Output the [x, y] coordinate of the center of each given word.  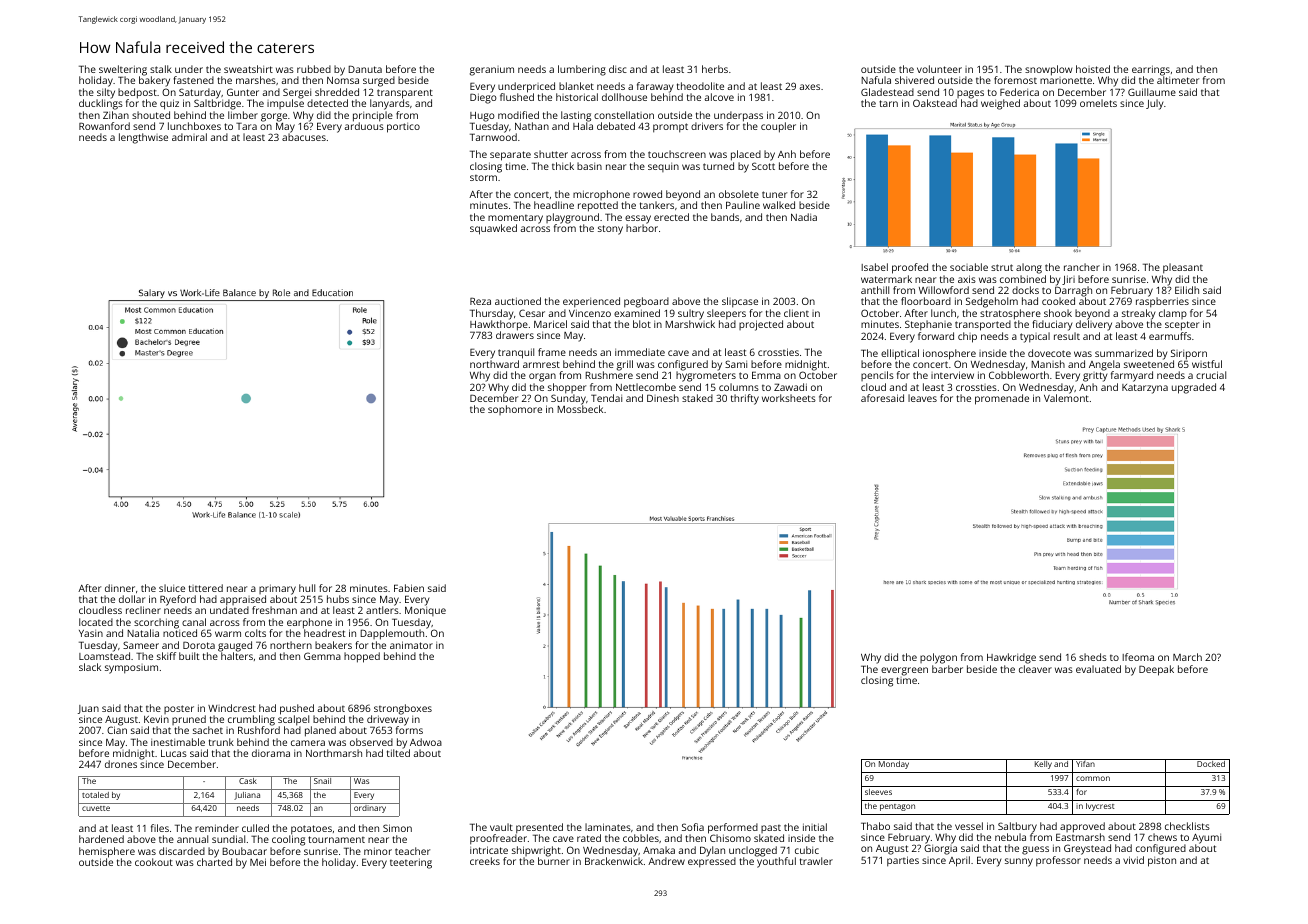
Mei [258, 862]
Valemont [1066, 398]
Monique [425, 611]
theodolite [700, 86]
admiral [189, 137]
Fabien [409, 588]
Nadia [804, 217]
